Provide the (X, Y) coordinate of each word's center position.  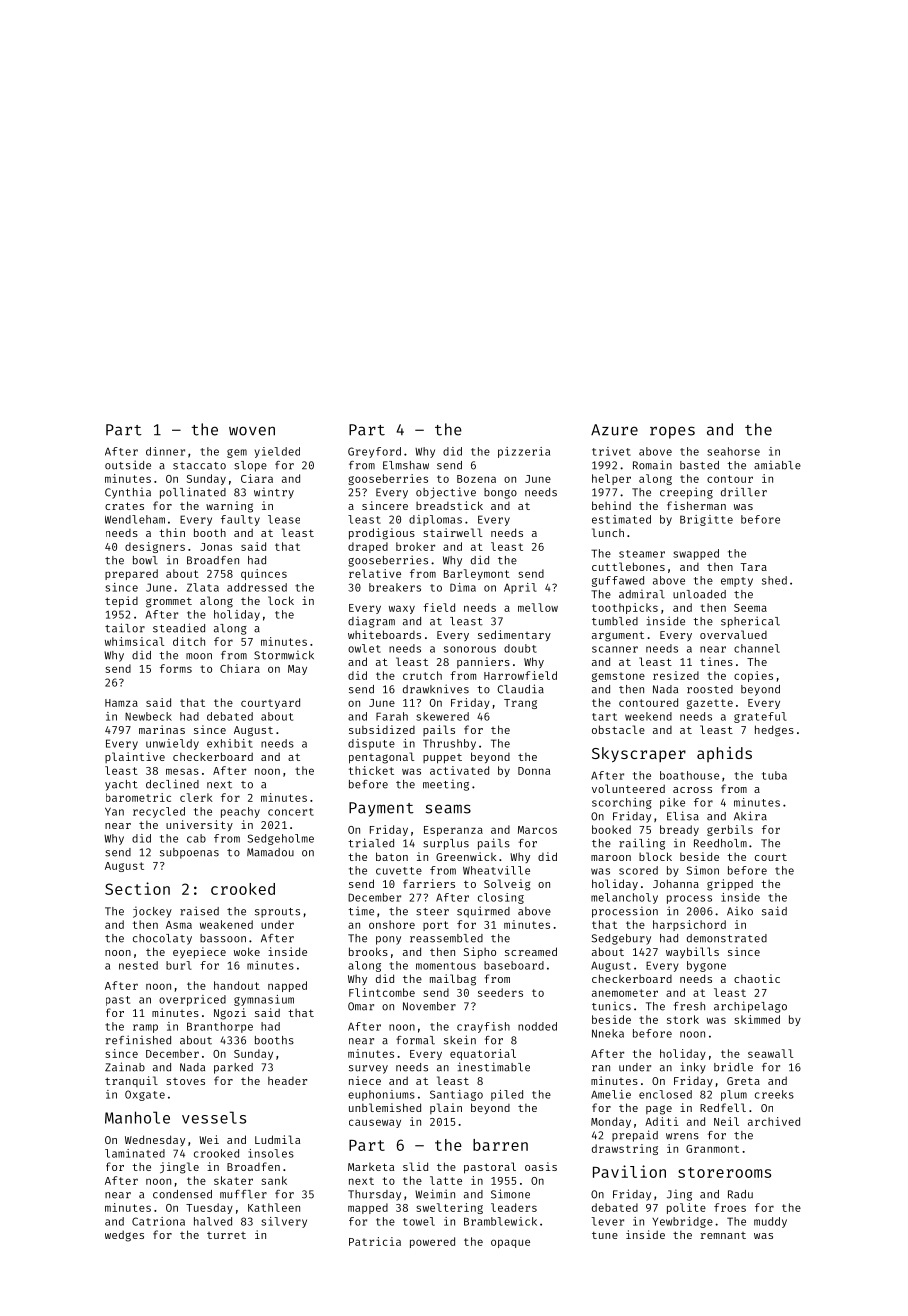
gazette (710, 704)
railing (642, 844)
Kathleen (274, 1207)
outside (128, 465)
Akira (750, 816)
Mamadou (270, 852)
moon (199, 656)
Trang (520, 704)
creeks (774, 1094)
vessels (214, 1117)
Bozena (476, 479)
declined (172, 784)
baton (392, 856)
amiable (777, 465)
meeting (446, 785)
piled (507, 1095)
